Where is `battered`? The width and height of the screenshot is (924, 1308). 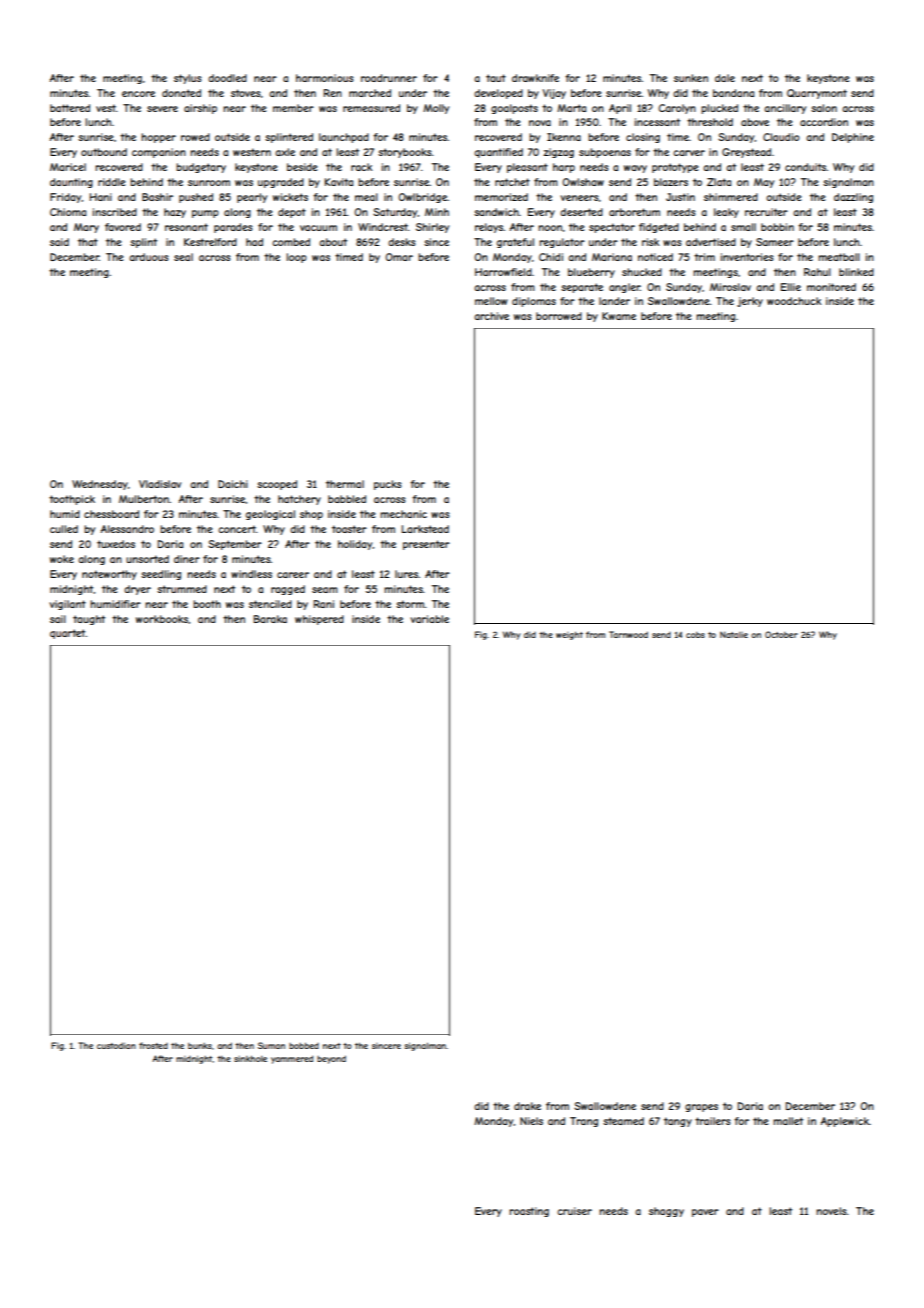
battered is located at coordinates (70, 108).
